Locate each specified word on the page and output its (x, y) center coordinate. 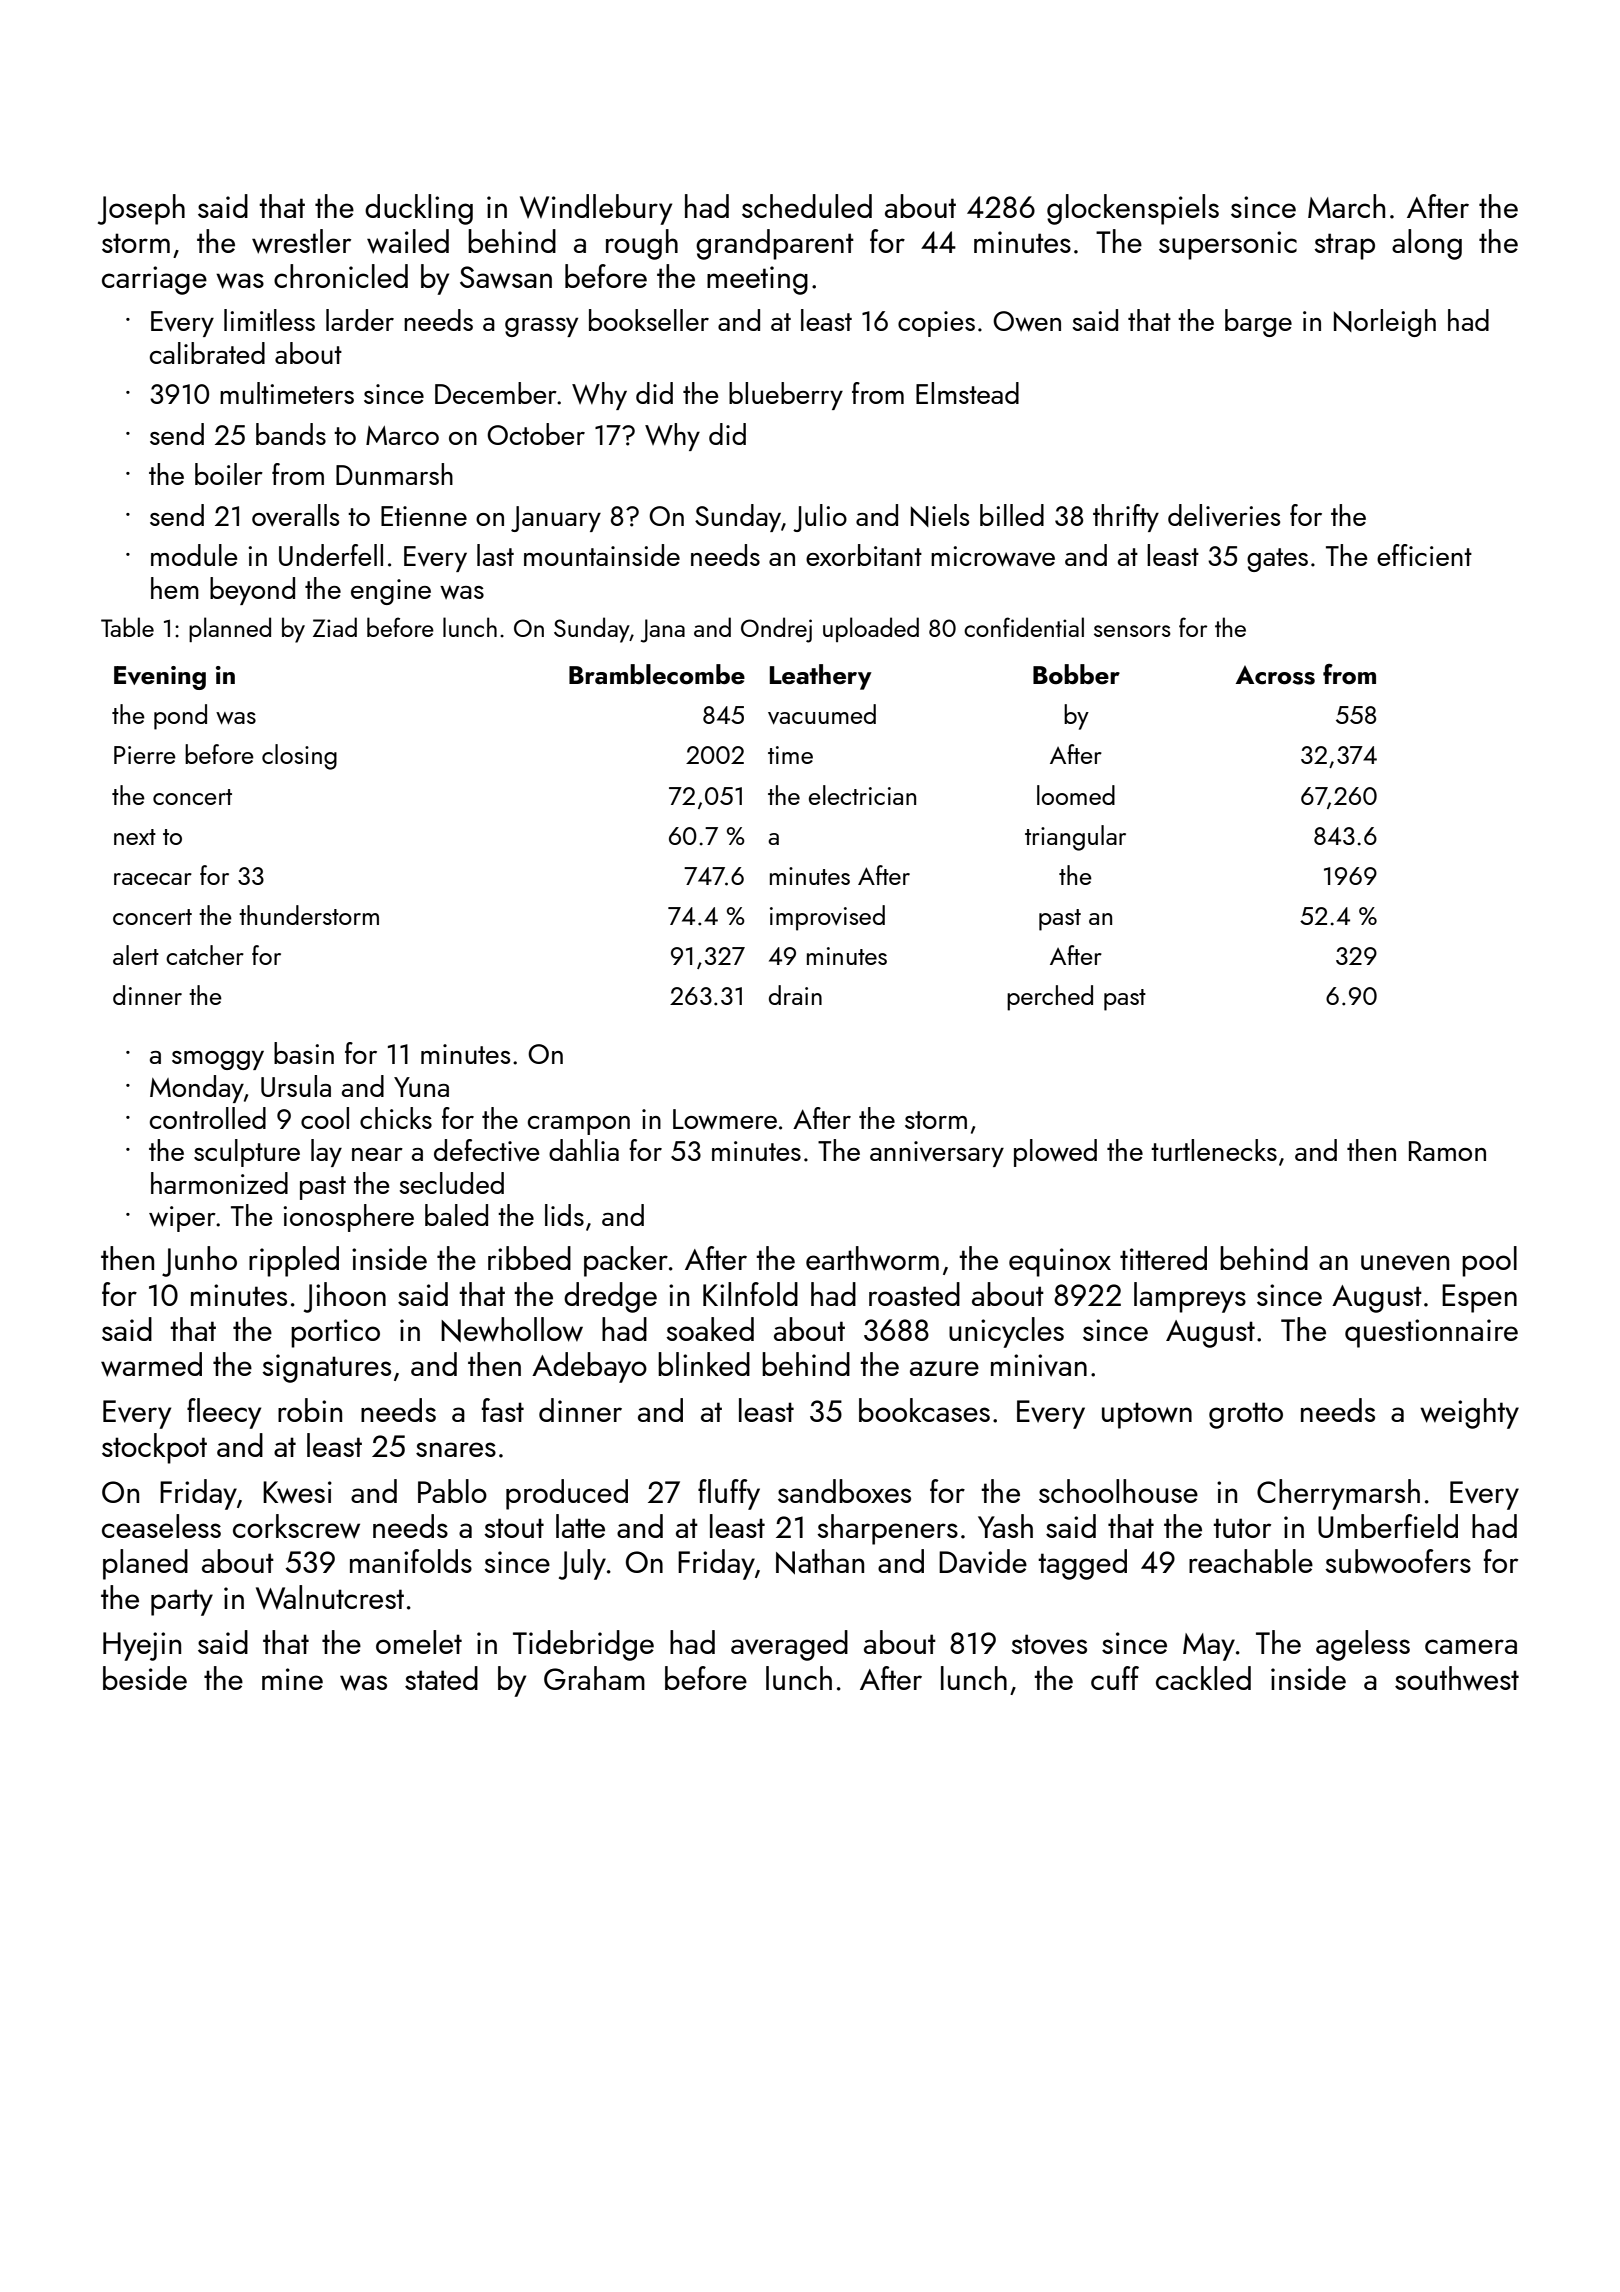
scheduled (807, 206)
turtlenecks (1214, 1150)
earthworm (872, 1258)
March (1346, 206)
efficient (1424, 555)
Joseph (141, 209)
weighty (1469, 1413)
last (495, 555)
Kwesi (297, 1492)
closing (299, 757)
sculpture (247, 1153)
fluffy (729, 1494)
